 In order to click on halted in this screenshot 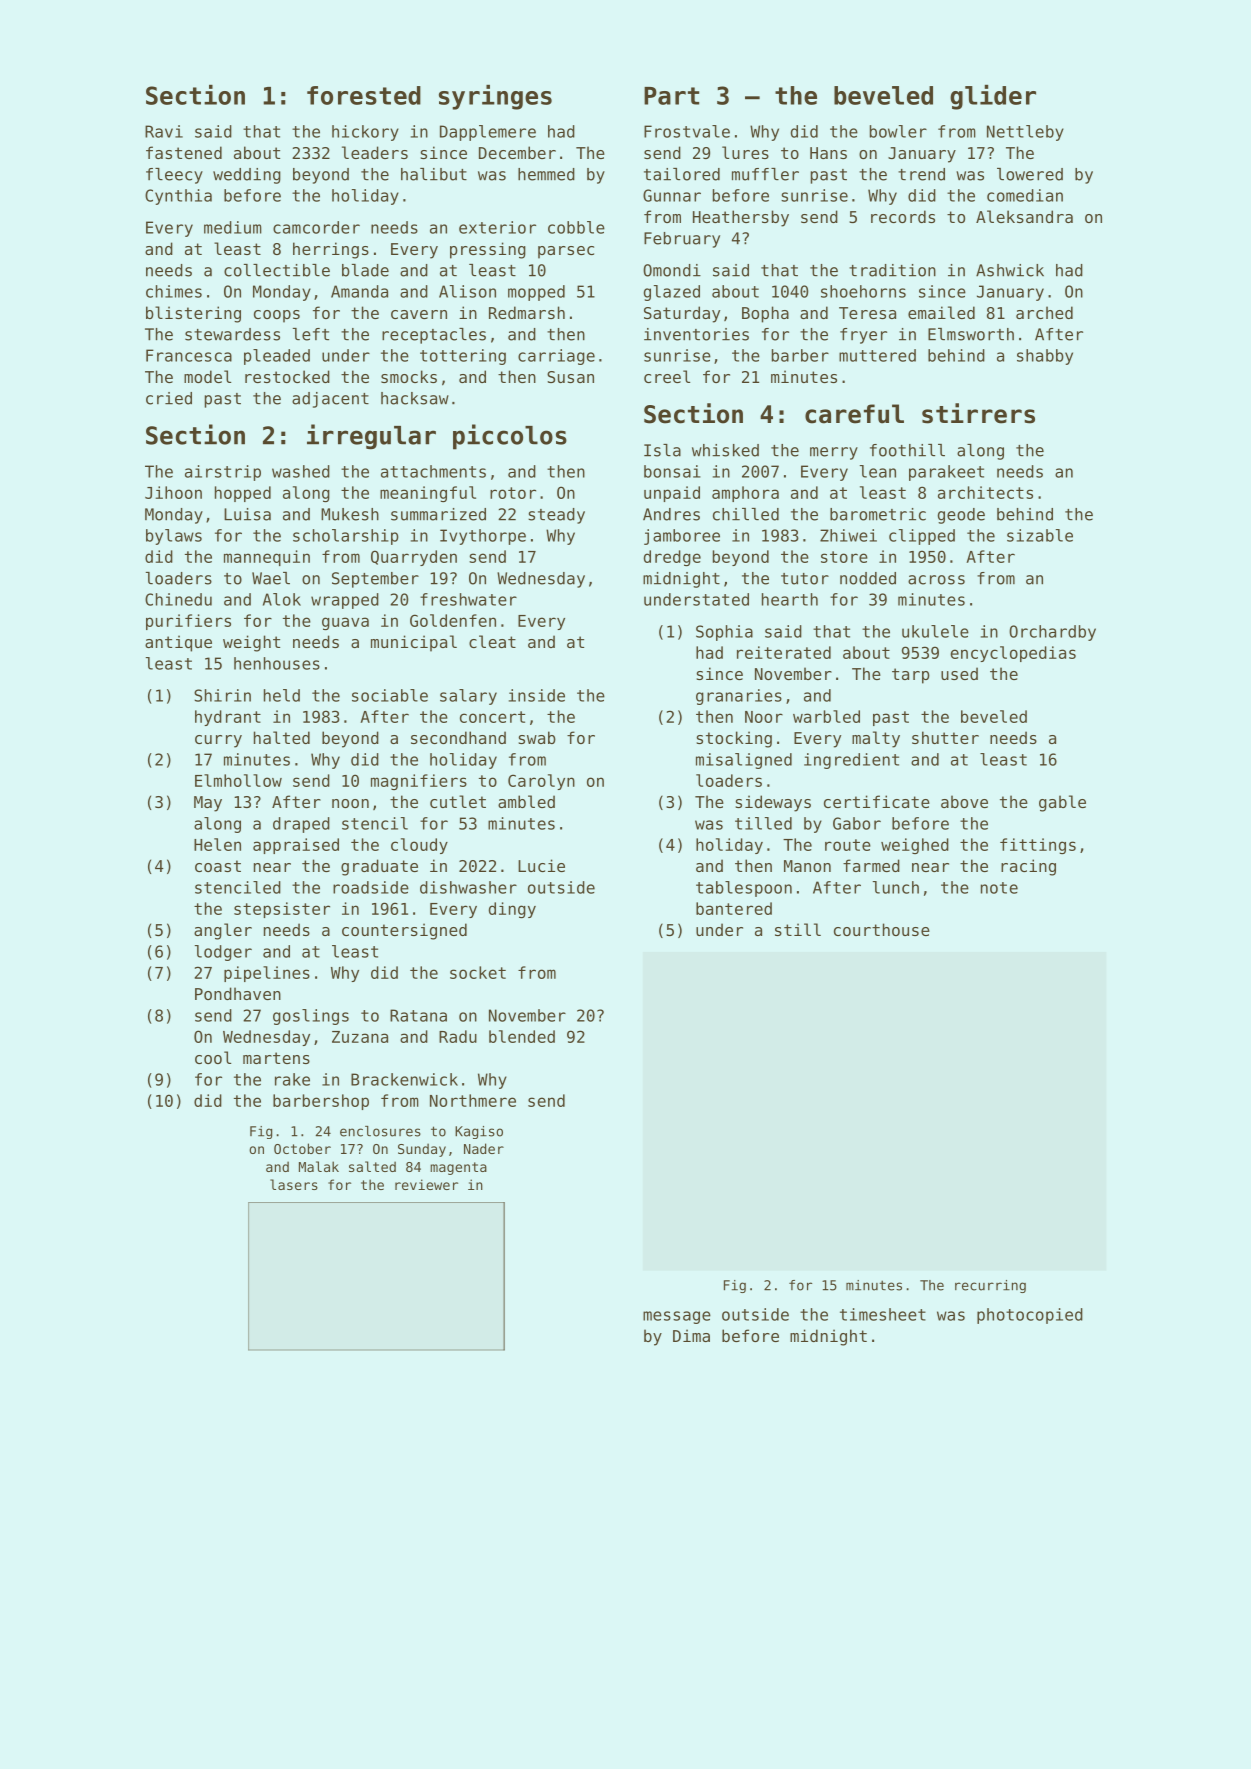, I will do `click(282, 737)`.
